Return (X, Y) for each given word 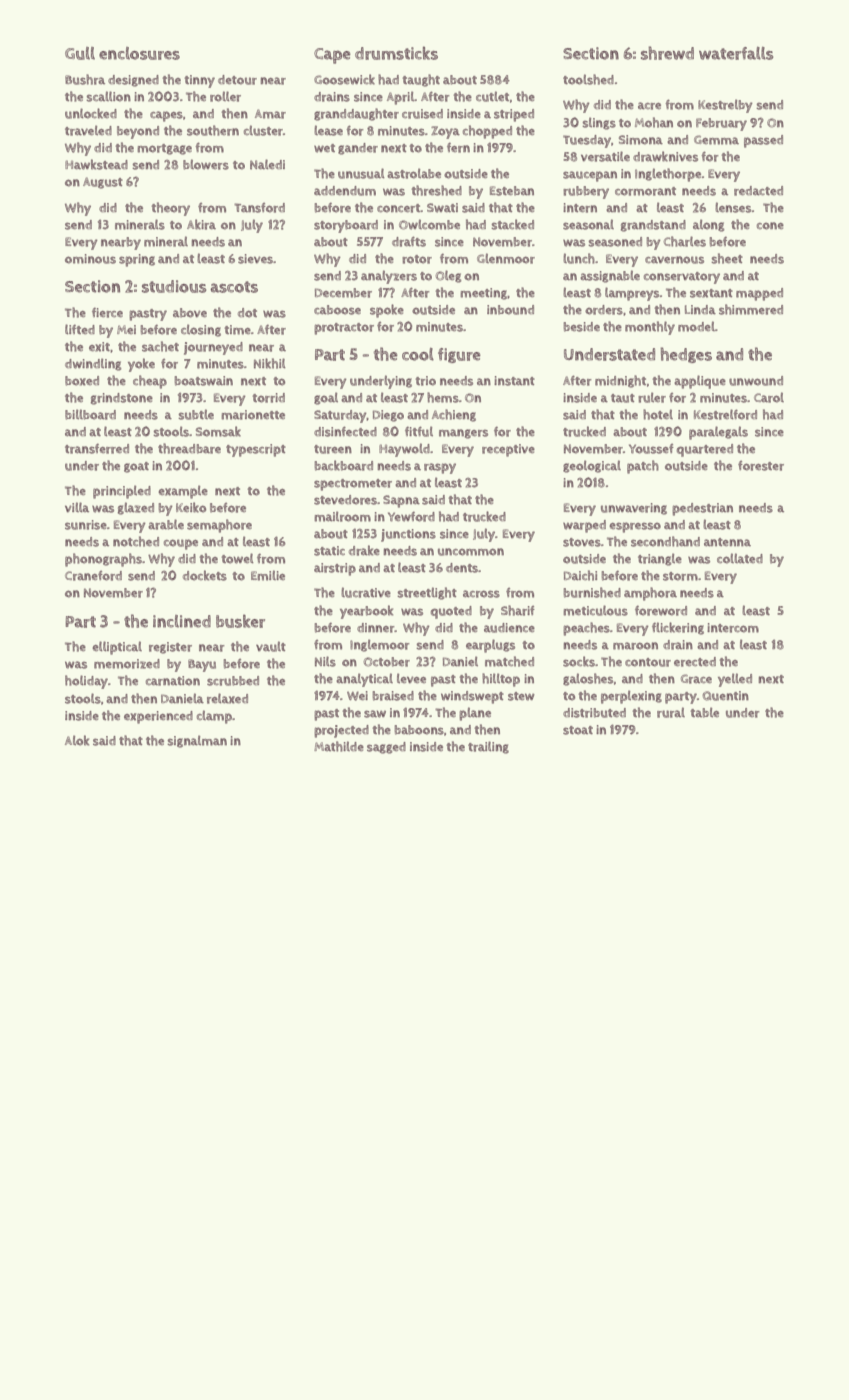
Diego (388, 416)
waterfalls (736, 53)
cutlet (492, 96)
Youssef (651, 449)
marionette (253, 415)
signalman (197, 741)
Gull (80, 53)
